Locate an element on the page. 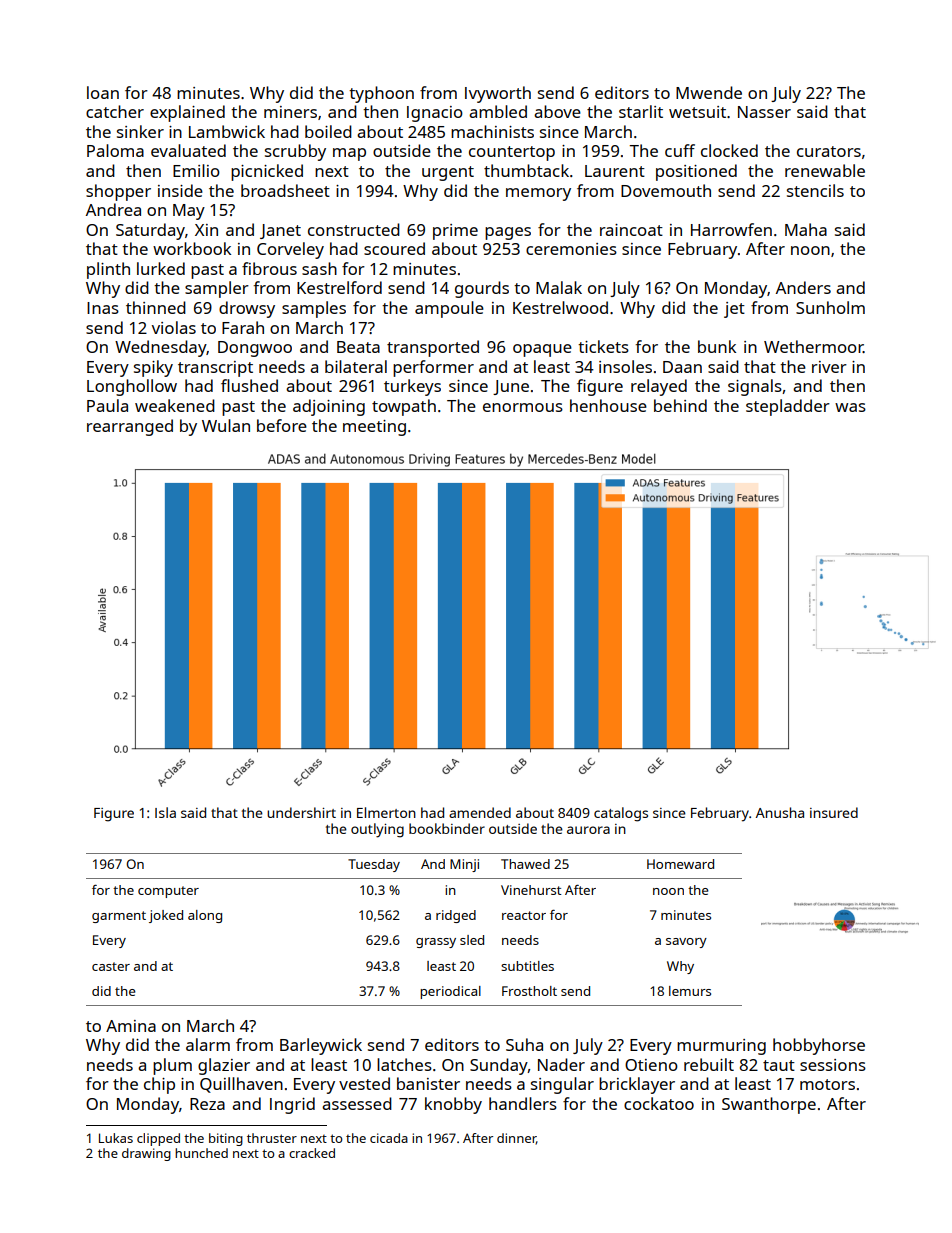  before is located at coordinates (282, 425).
